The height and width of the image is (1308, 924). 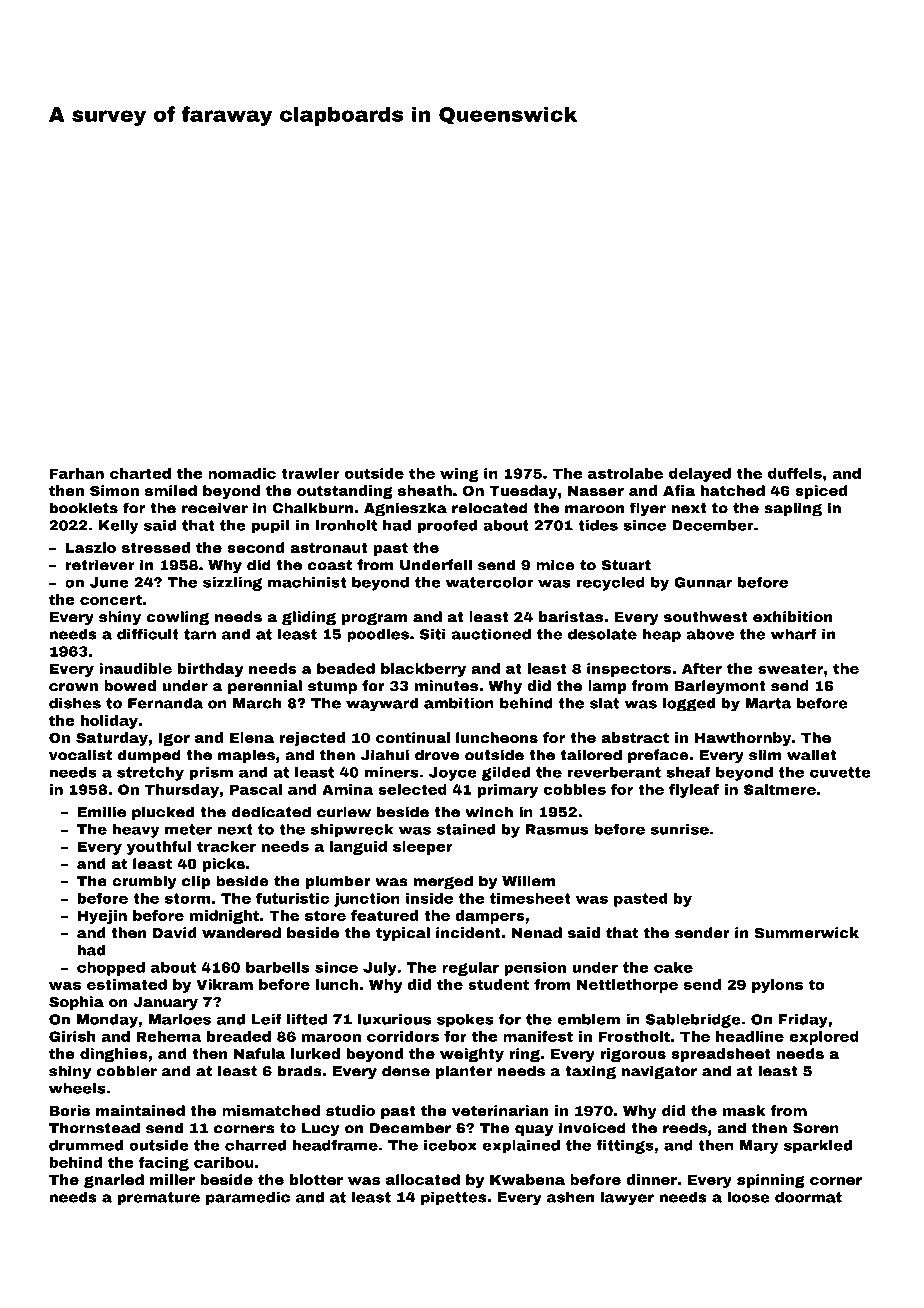 What do you see at coordinates (673, 967) in the image?
I see `cake` at bounding box center [673, 967].
